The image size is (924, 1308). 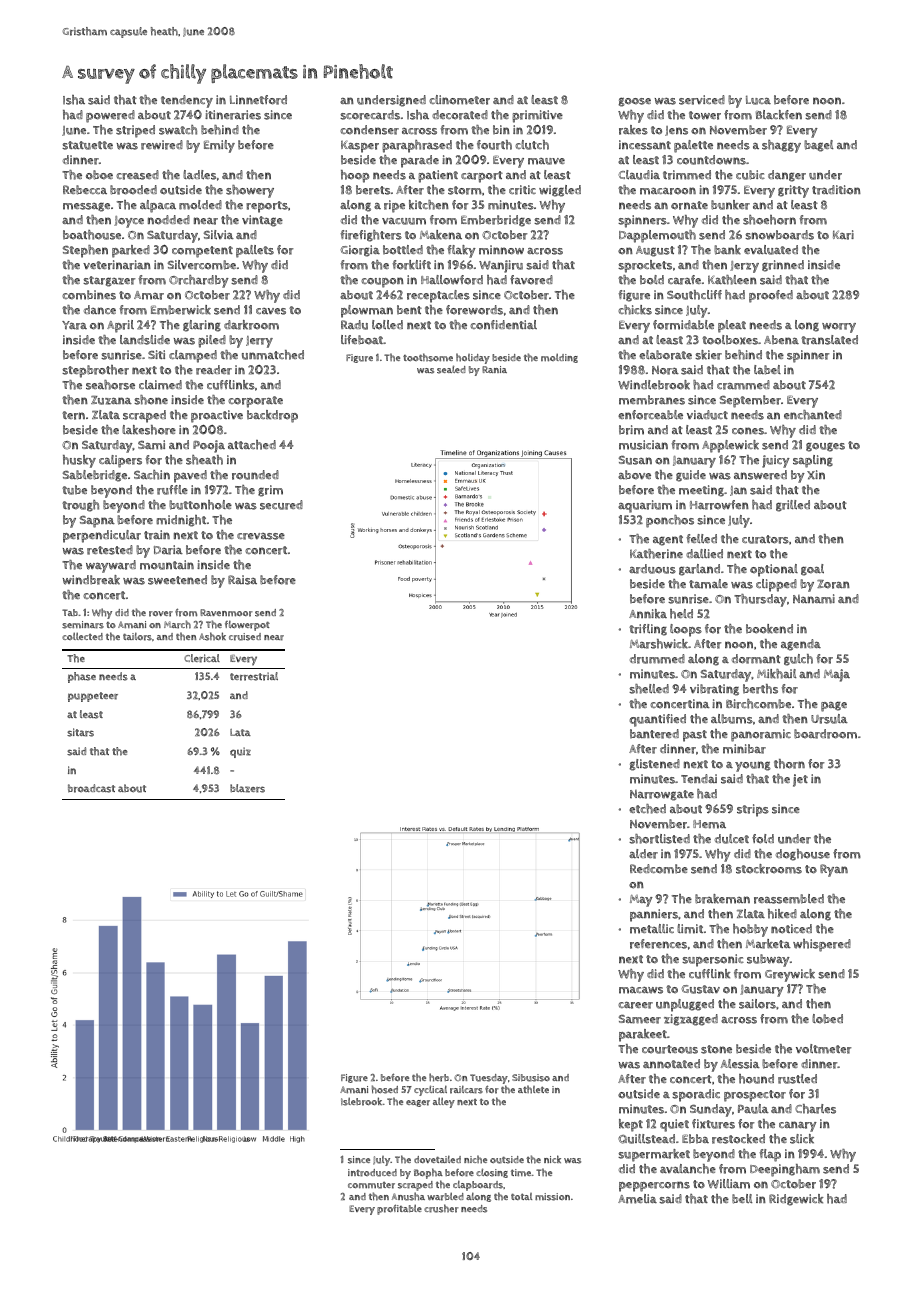 I want to click on cubic, so click(x=750, y=175).
